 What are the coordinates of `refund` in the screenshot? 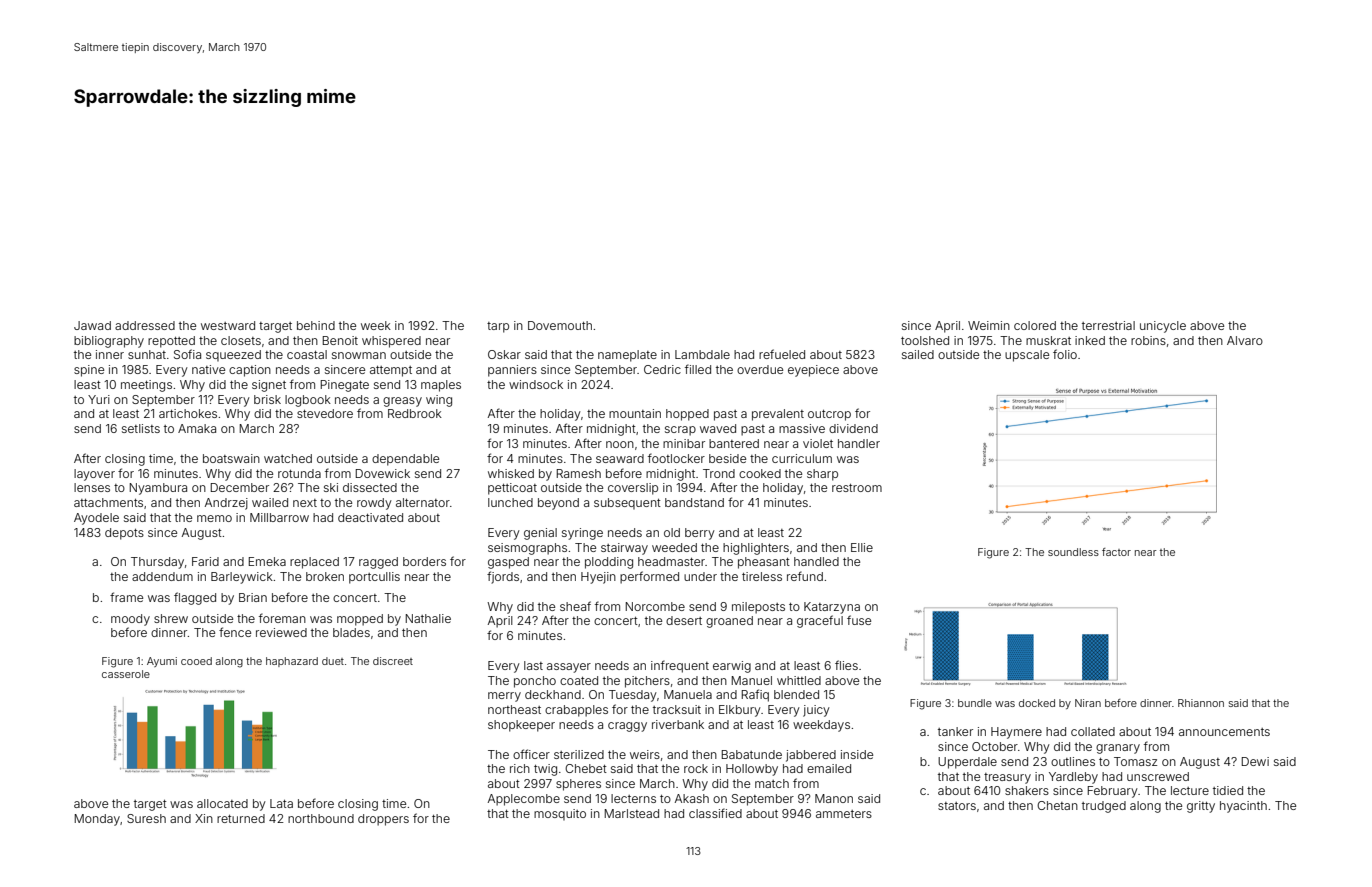 It's located at (805, 576).
